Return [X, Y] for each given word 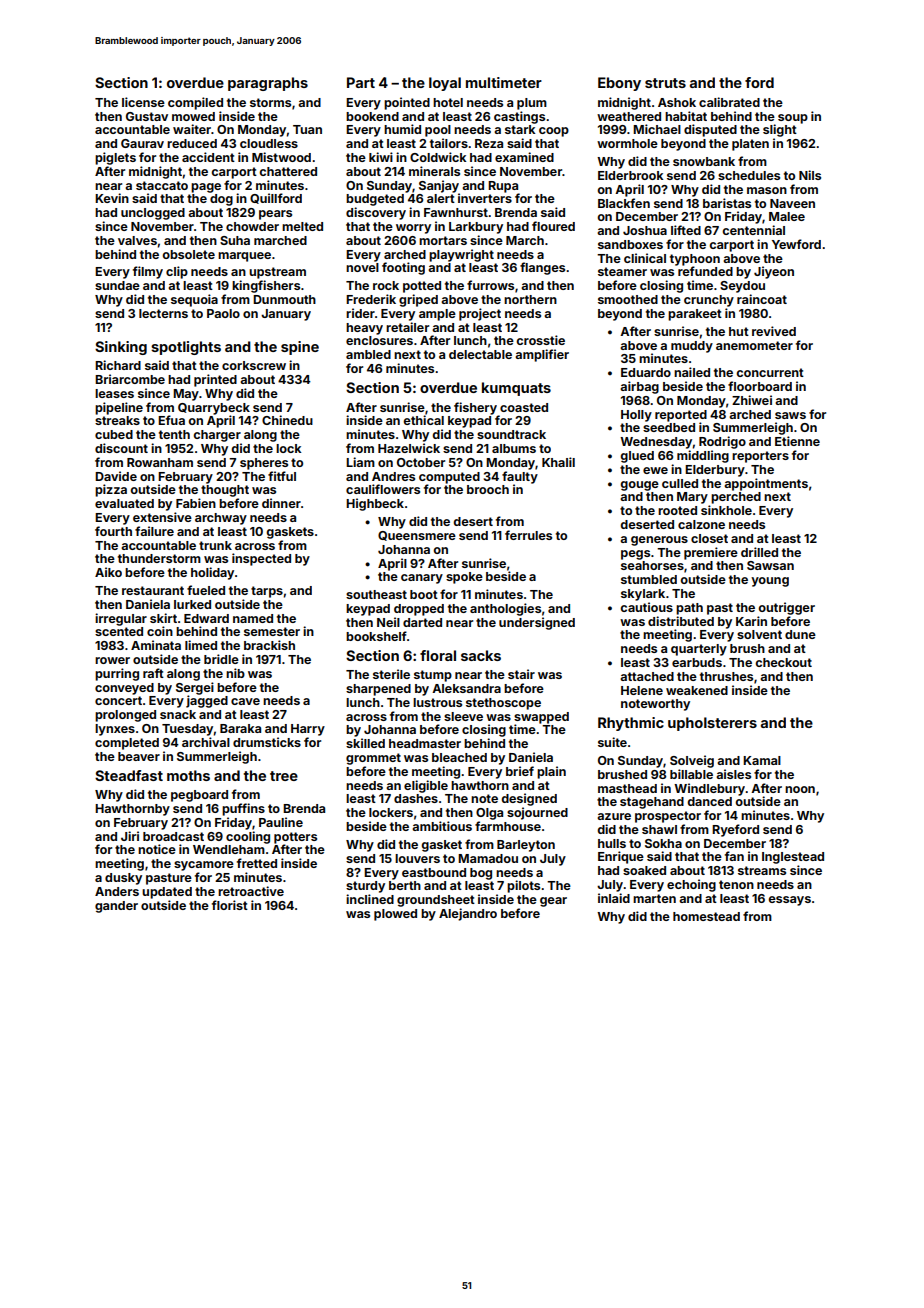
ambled [368, 354]
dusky [123, 879]
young [770, 582]
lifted [686, 230]
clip [177, 272]
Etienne [797, 441]
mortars [443, 240]
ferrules [528, 535]
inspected [261, 559]
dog [221, 200]
